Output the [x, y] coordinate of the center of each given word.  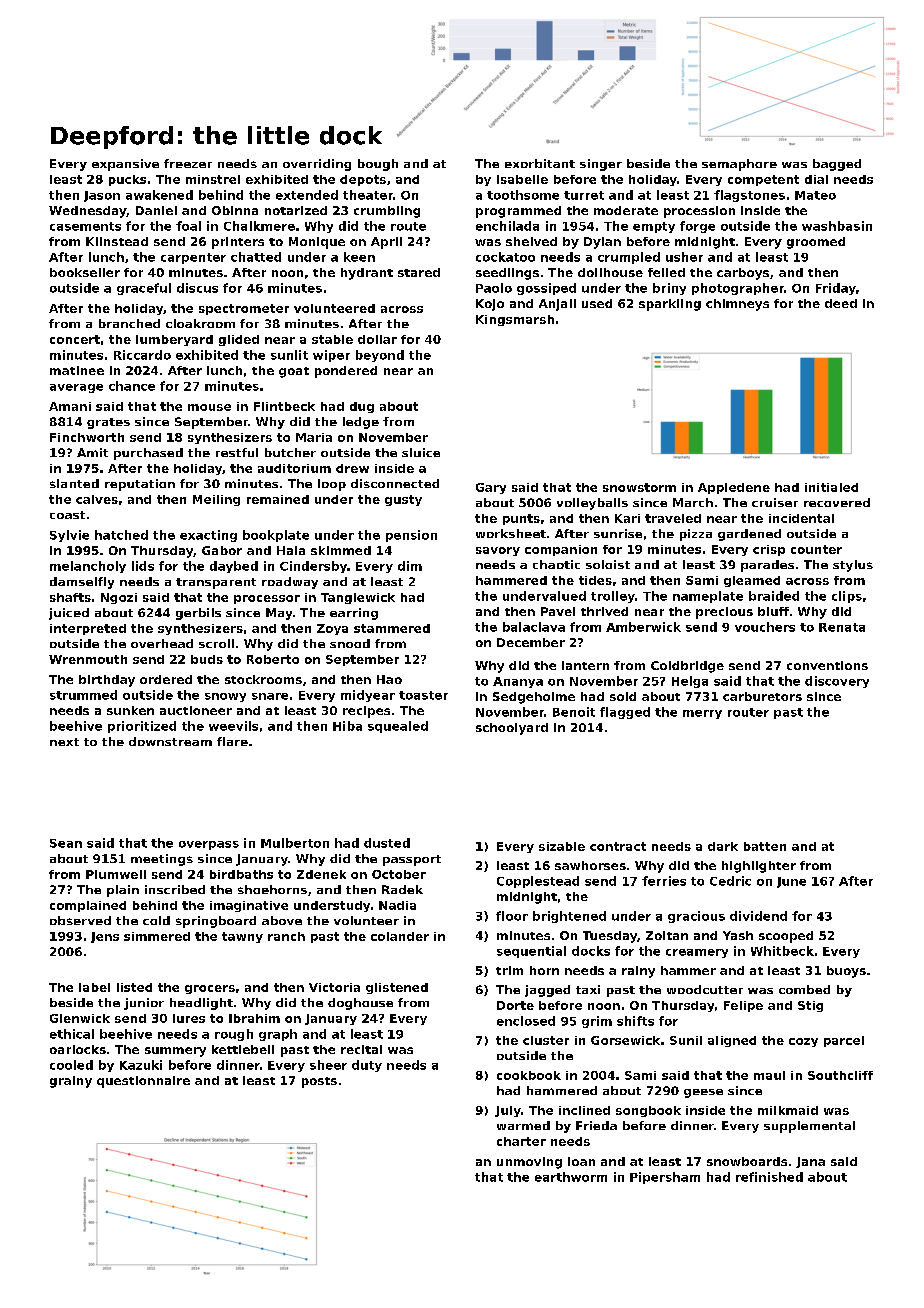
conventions [827, 665]
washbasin [837, 226]
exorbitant [540, 163]
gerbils [198, 614]
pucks [127, 180]
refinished [769, 1177]
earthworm [571, 1177]
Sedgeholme [534, 698]
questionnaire [143, 1082]
